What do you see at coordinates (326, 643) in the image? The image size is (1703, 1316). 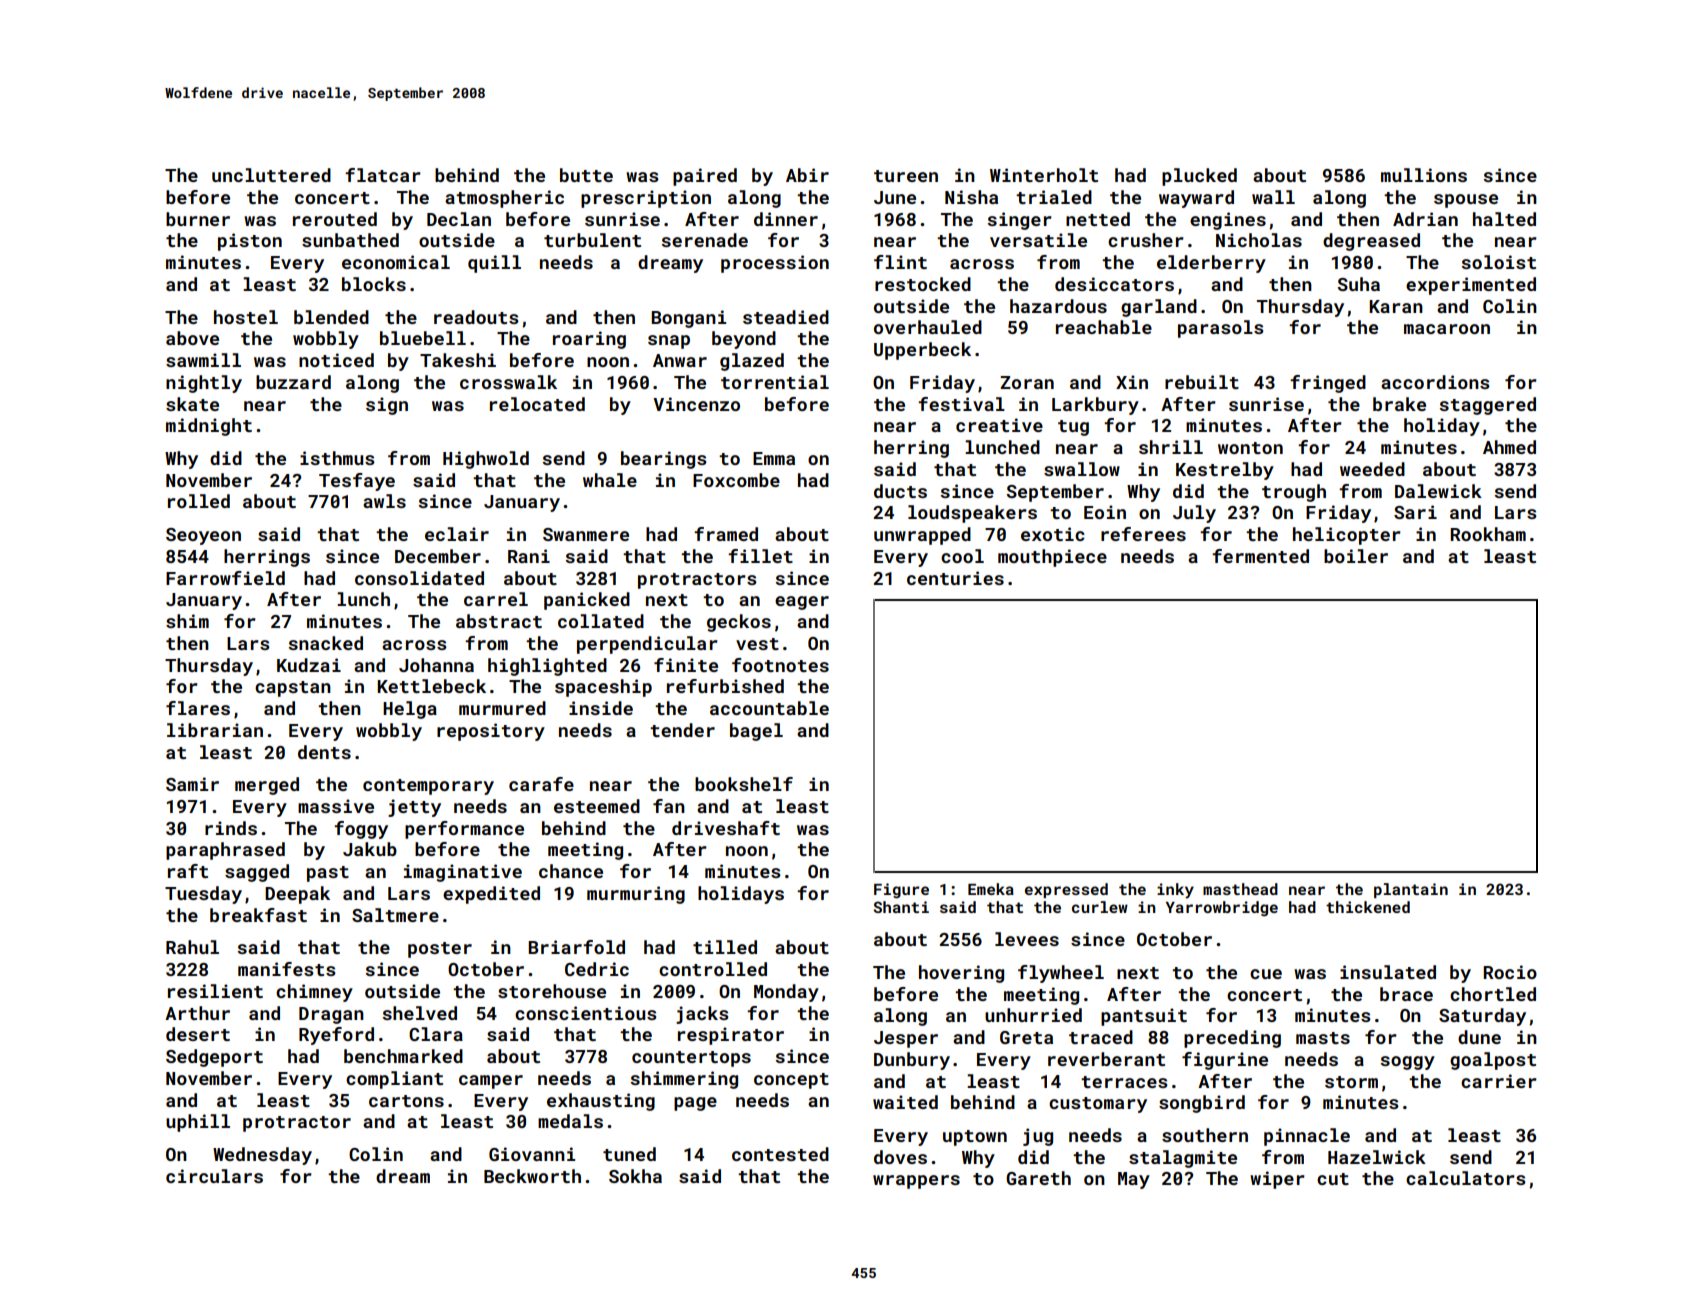 I see `snacked` at bounding box center [326, 643].
